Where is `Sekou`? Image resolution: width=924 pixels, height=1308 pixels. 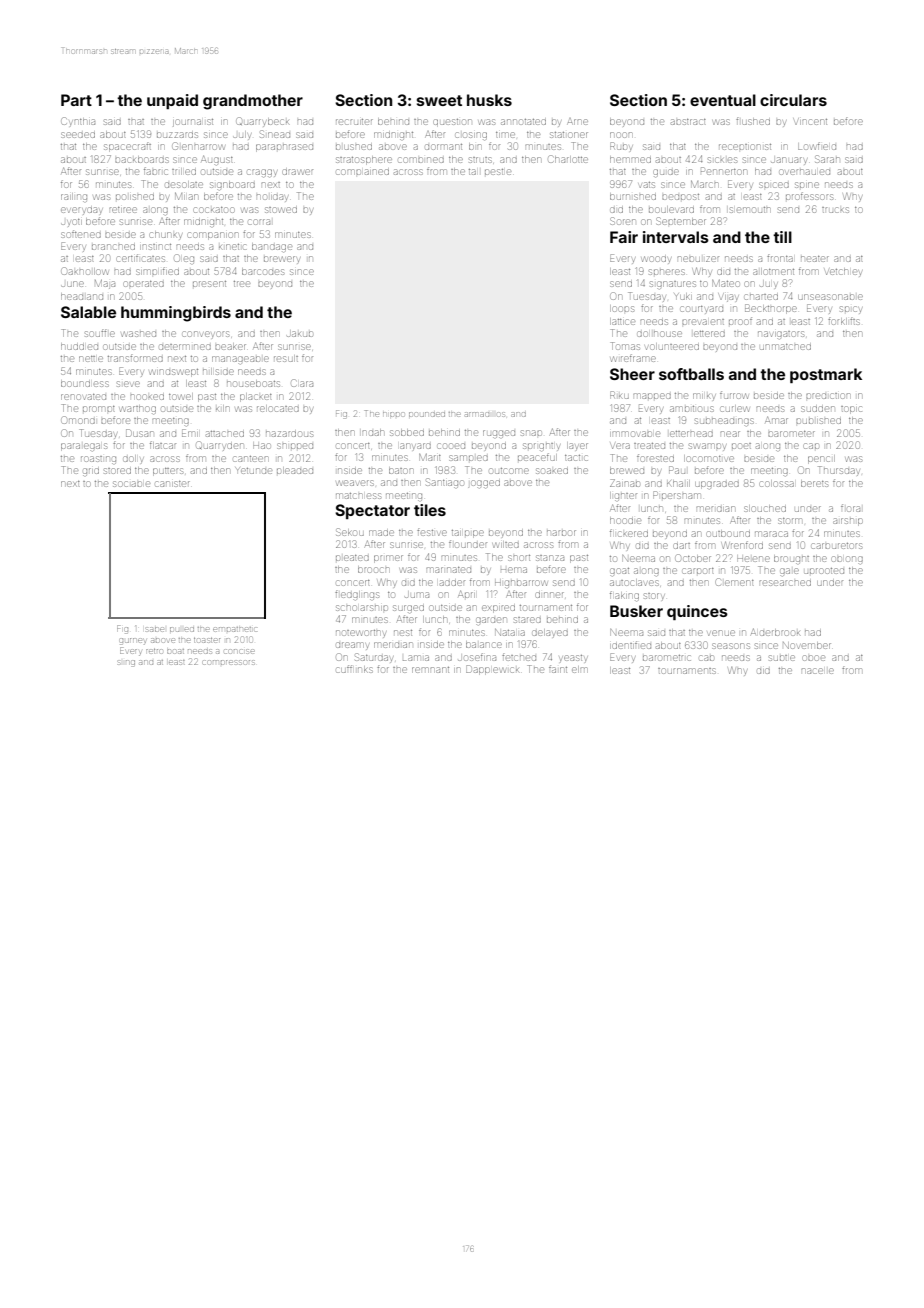 Sekou is located at coordinates (350, 532).
